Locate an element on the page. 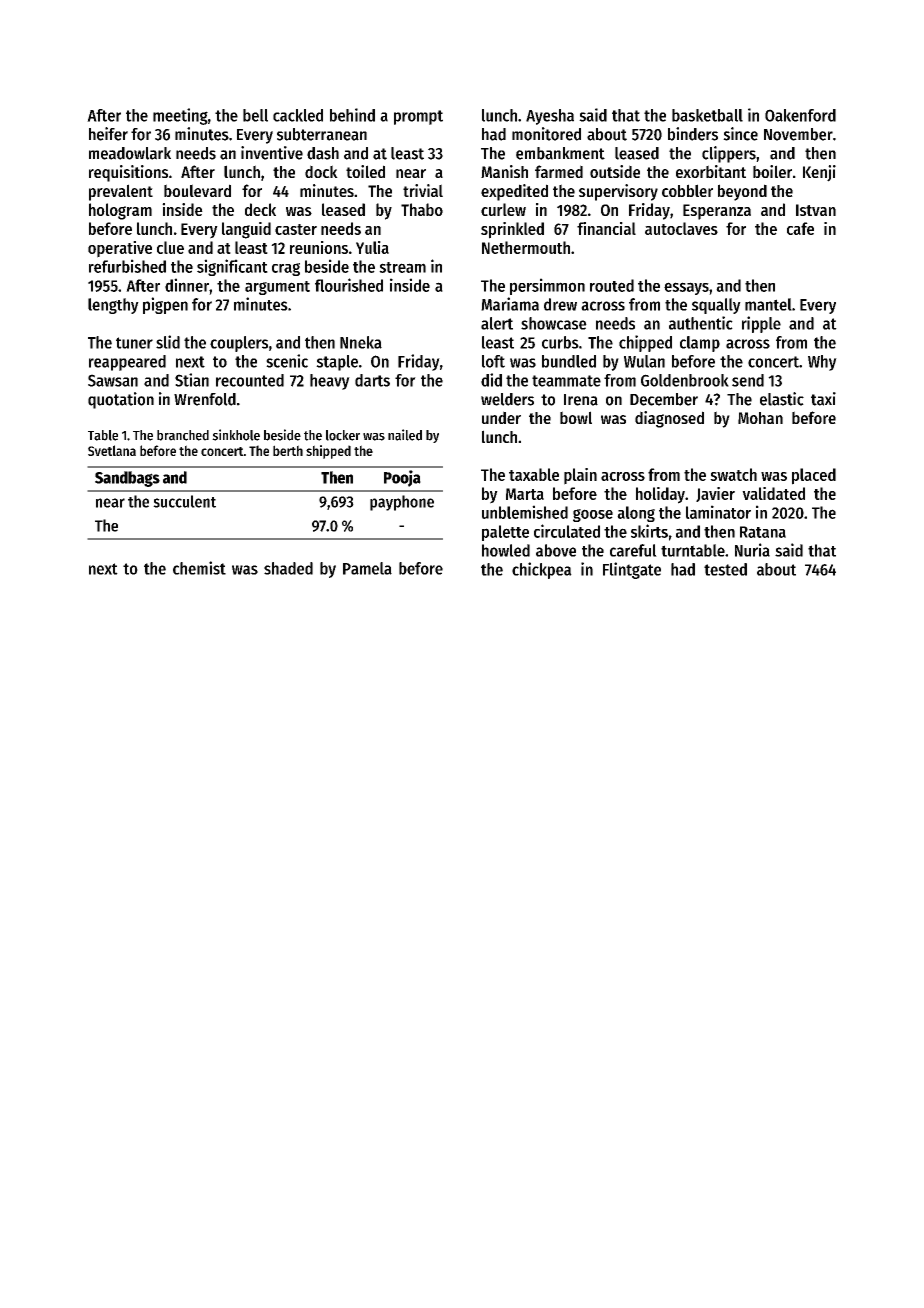 The width and height of the document is (924, 1308). Pamela is located at coordinates (367, 568).
